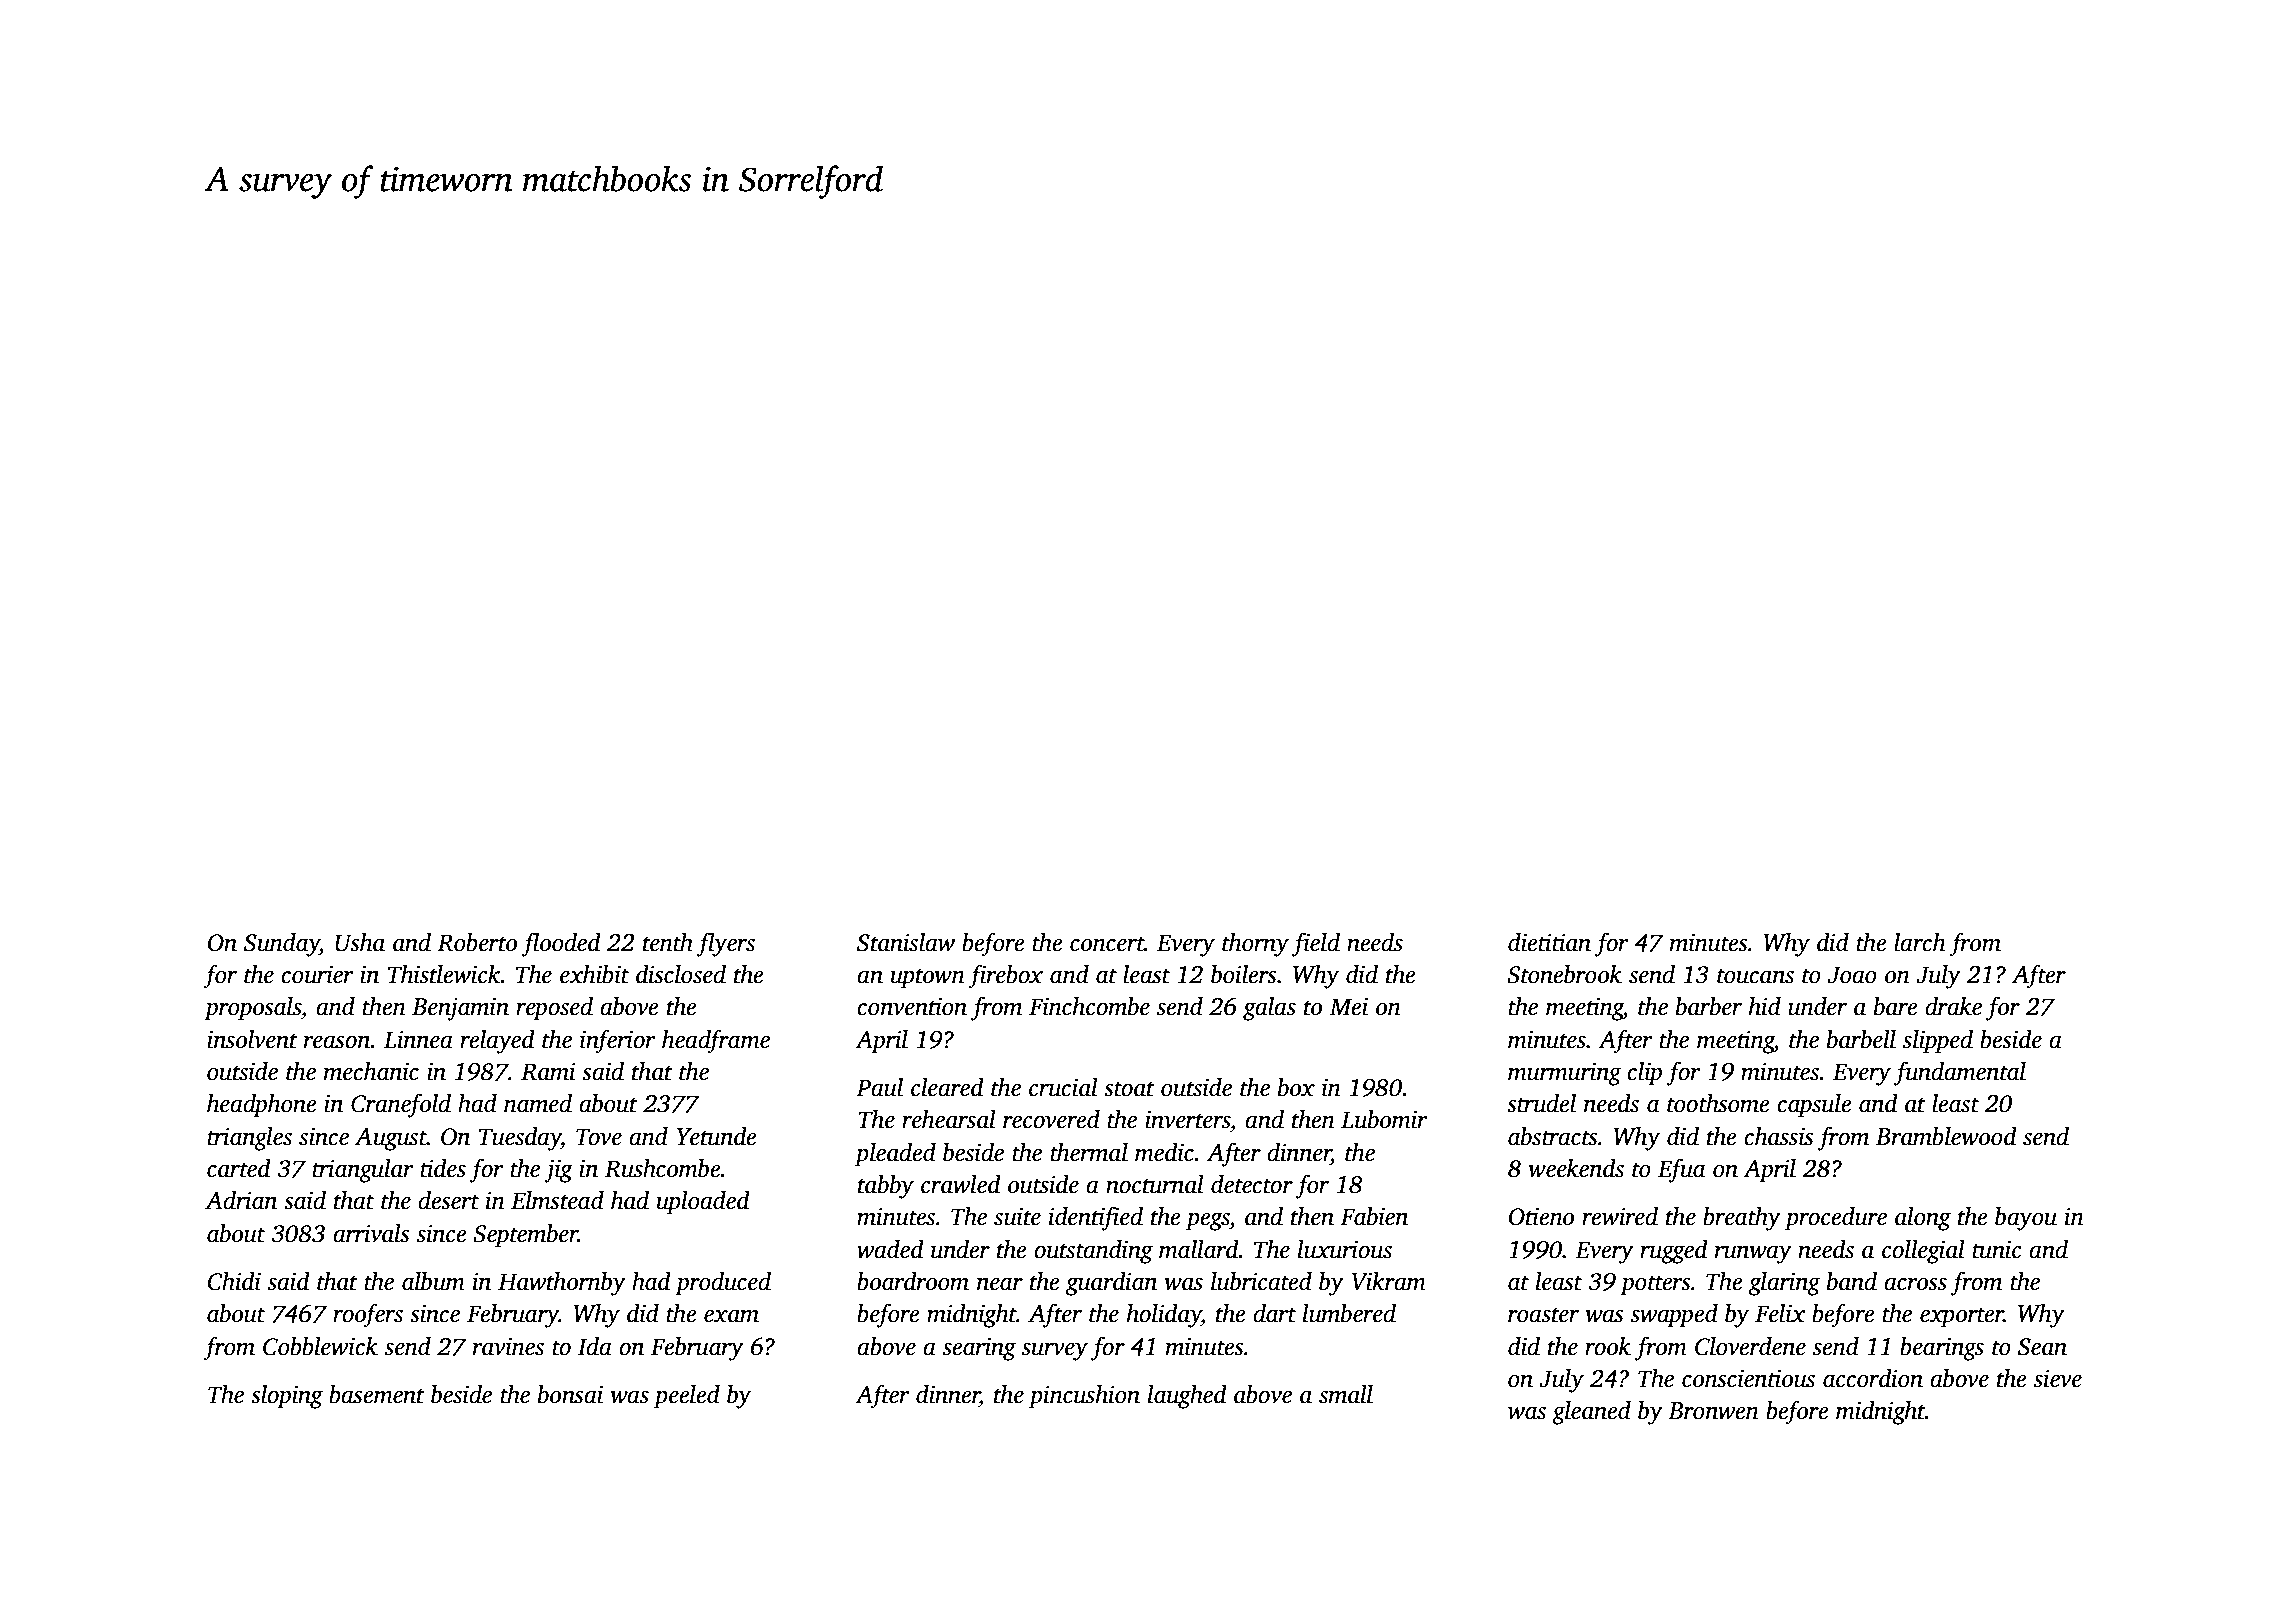  I want to click on triangular, so click(363, 1171).
